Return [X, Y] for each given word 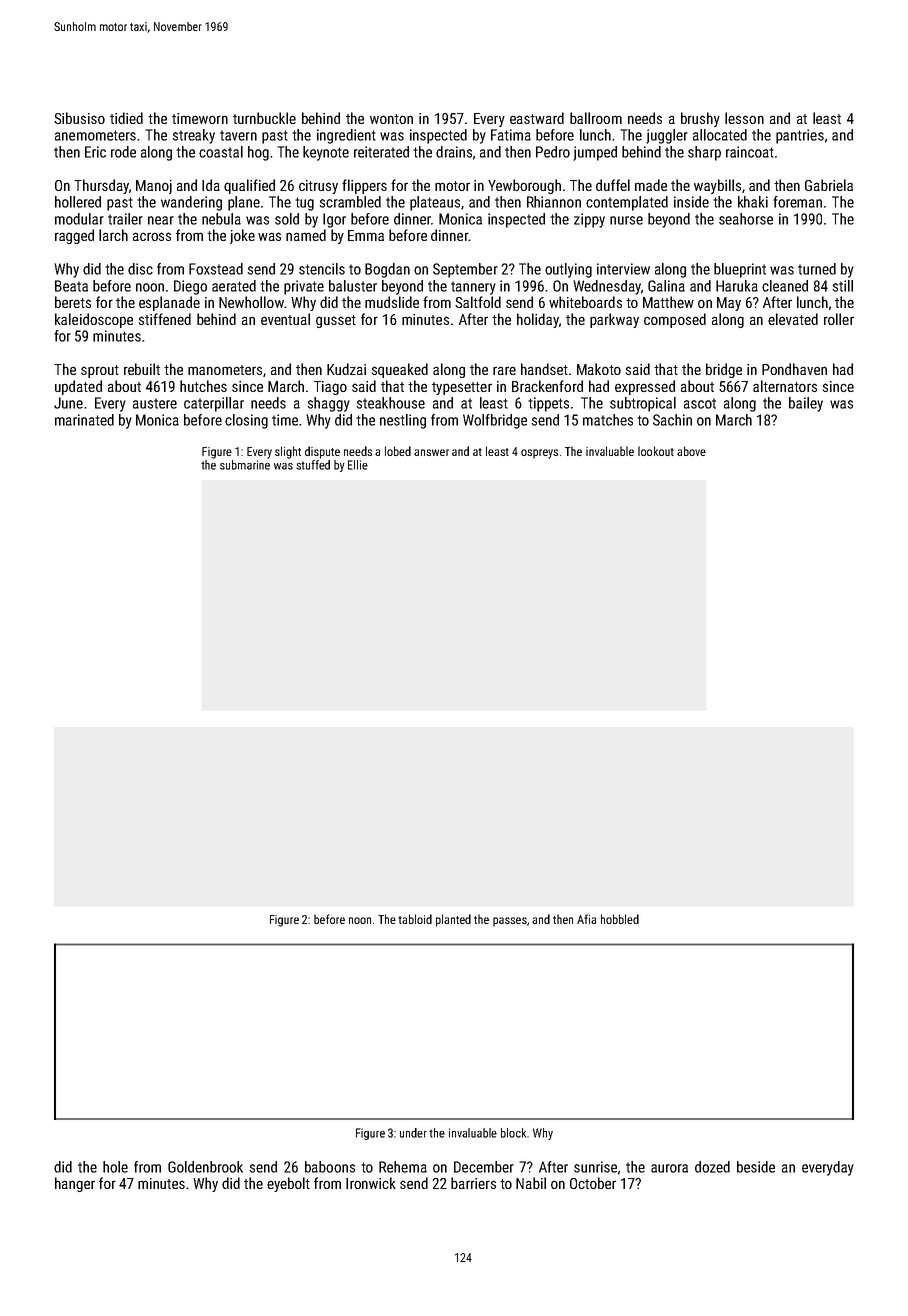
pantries [800, 136]
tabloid [415, 919]
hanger [75, 1184]
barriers [473, 1183]
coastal [221, 152]
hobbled [620, 919]
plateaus [435, 203]
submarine [245, 465]
